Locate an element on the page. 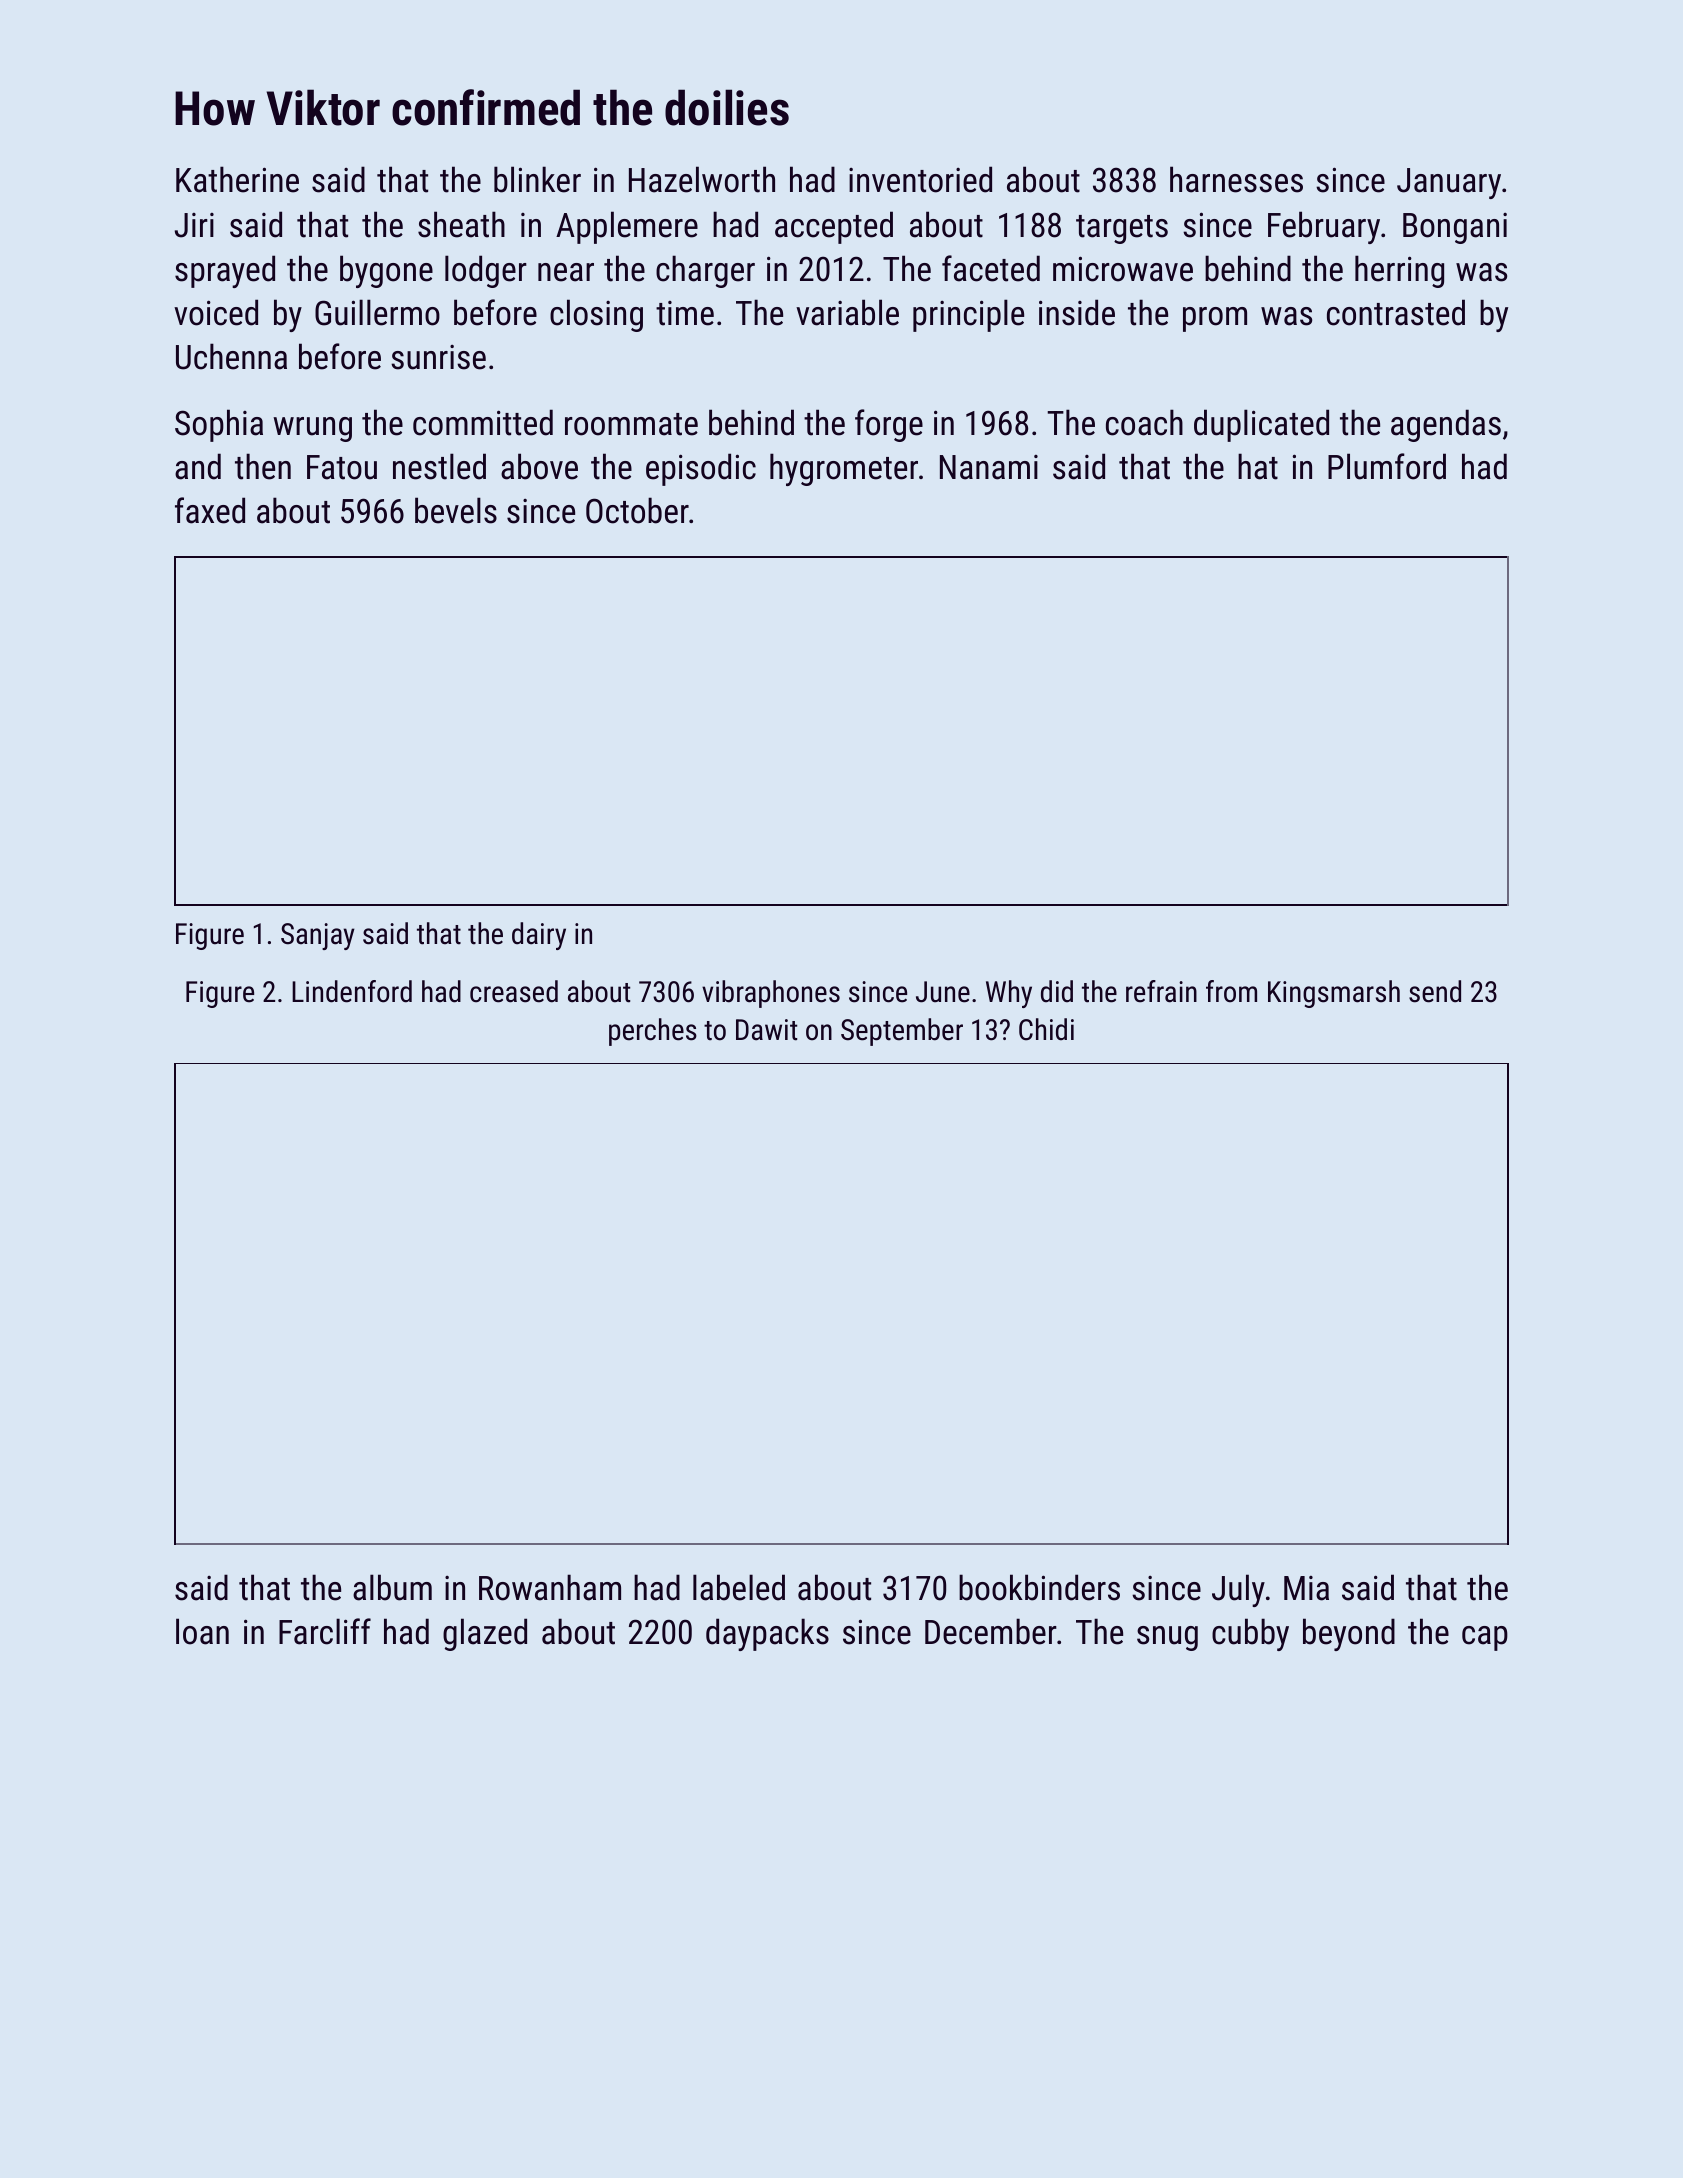  Hazelworth is located at coordinates (702, 179).
